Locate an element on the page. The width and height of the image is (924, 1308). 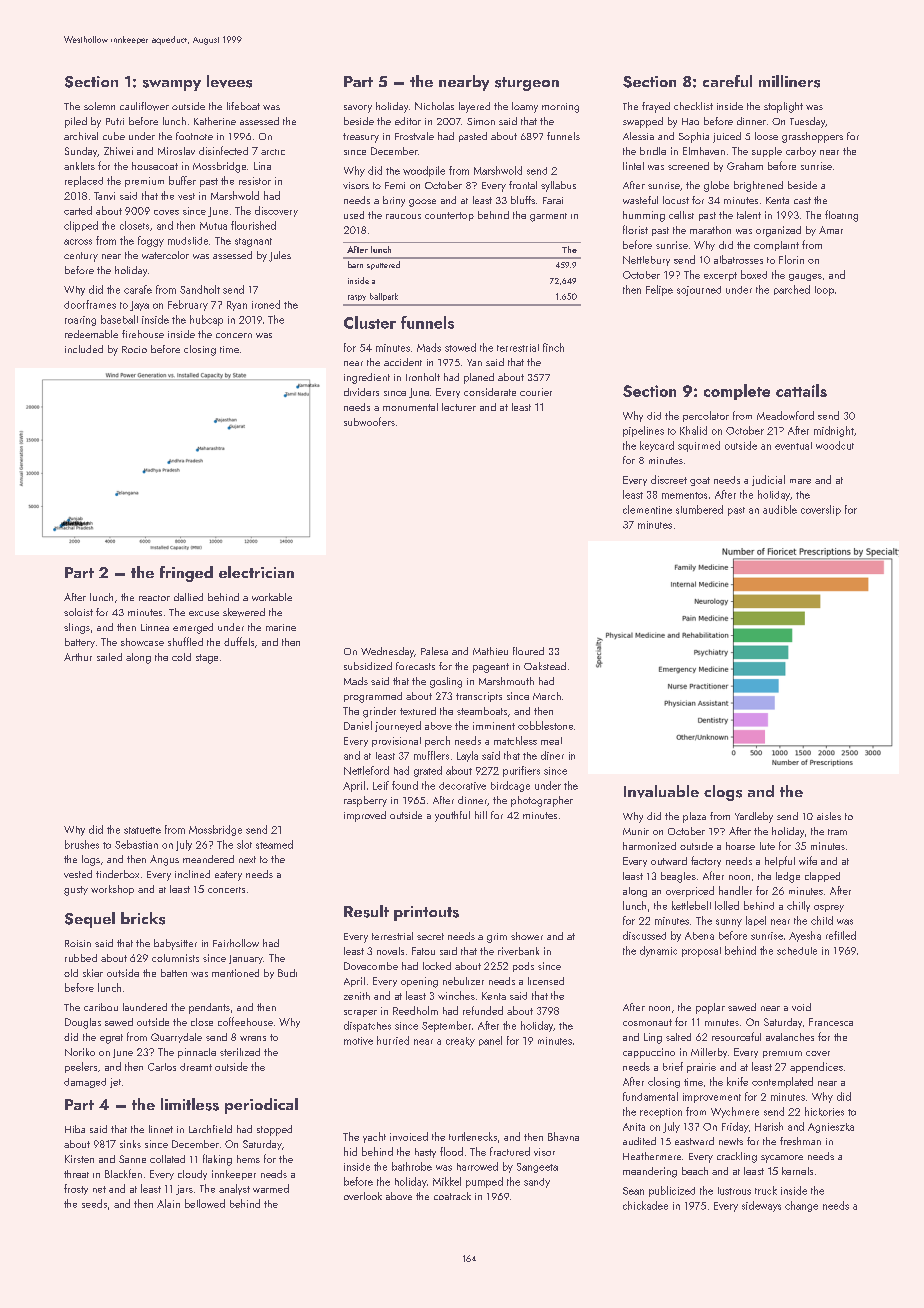
Rocio is located at coordinates (134, 349).
